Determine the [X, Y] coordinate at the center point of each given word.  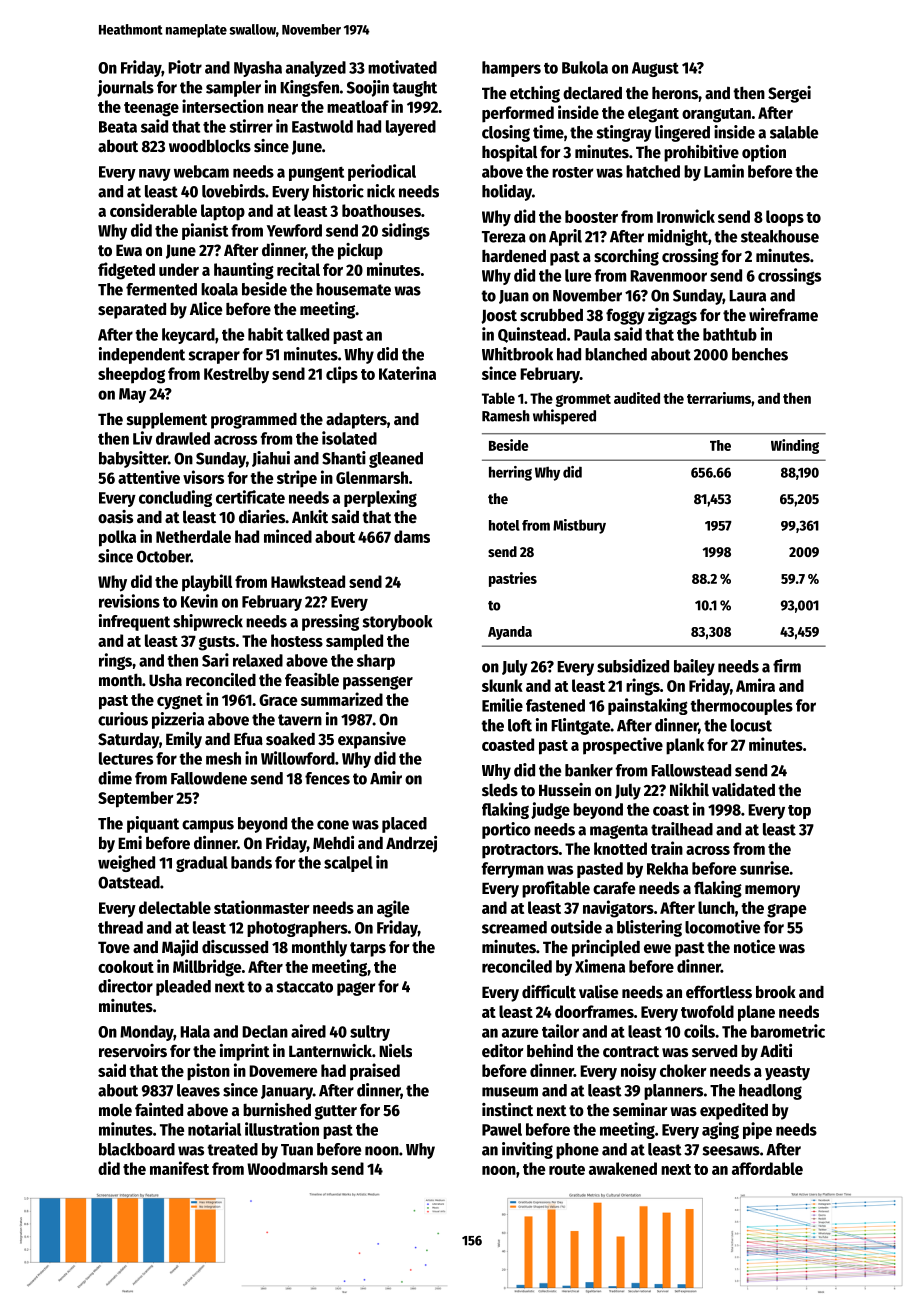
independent [142, 355]
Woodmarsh [287, 1168]
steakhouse [780, 236]
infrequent [134, 622]
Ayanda [510, 633]
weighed [126, 863]
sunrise [764, 868]
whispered [564, 417]
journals [125, 88]
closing [506, 133]
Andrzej [411, 844]
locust [751, 725]
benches [760, 354]
